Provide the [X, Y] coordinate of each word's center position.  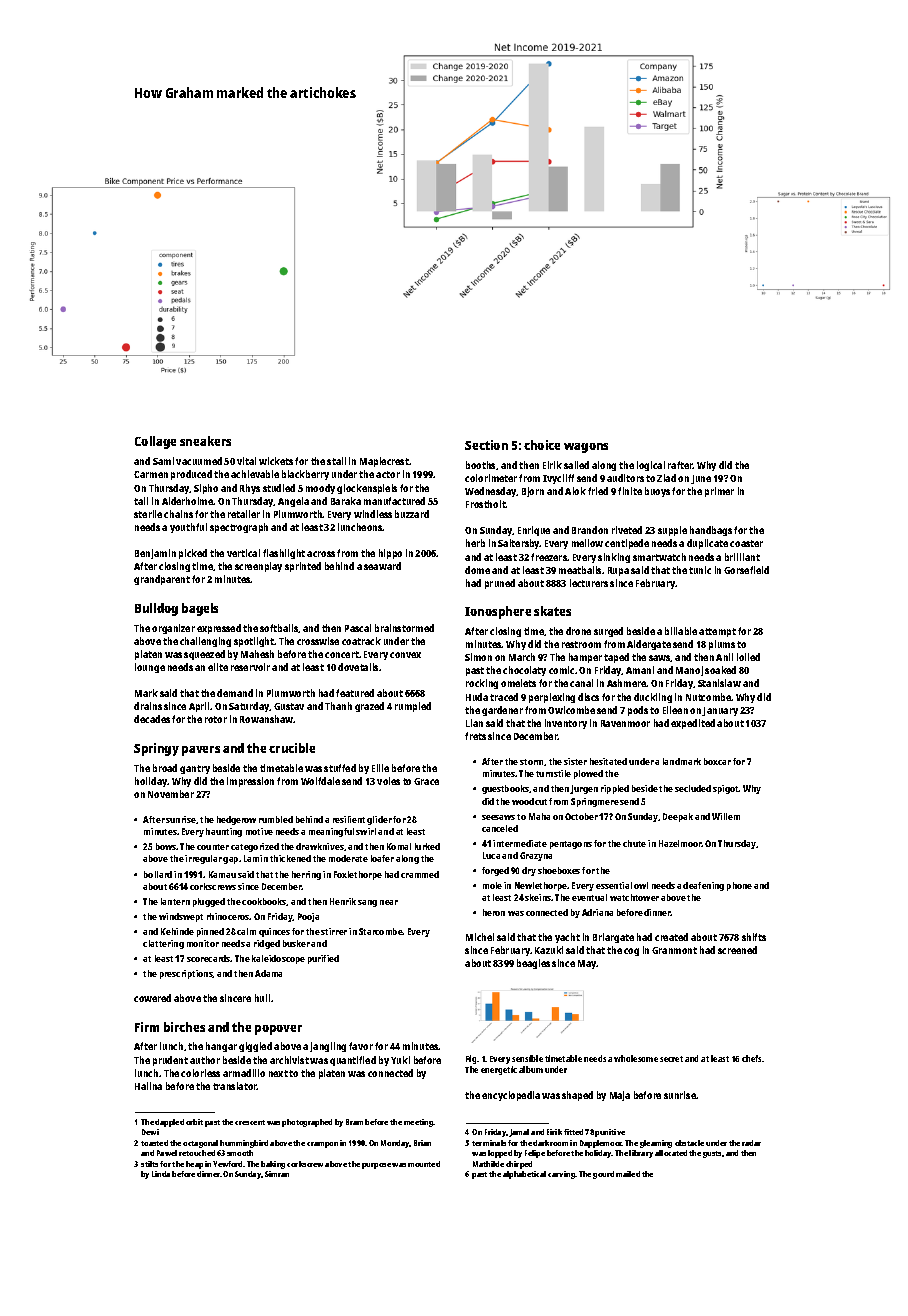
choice [542, 445]
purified [323, 959]
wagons [586, 448]
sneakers [205, 441]
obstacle [689, 1143]
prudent [170, 1061]
